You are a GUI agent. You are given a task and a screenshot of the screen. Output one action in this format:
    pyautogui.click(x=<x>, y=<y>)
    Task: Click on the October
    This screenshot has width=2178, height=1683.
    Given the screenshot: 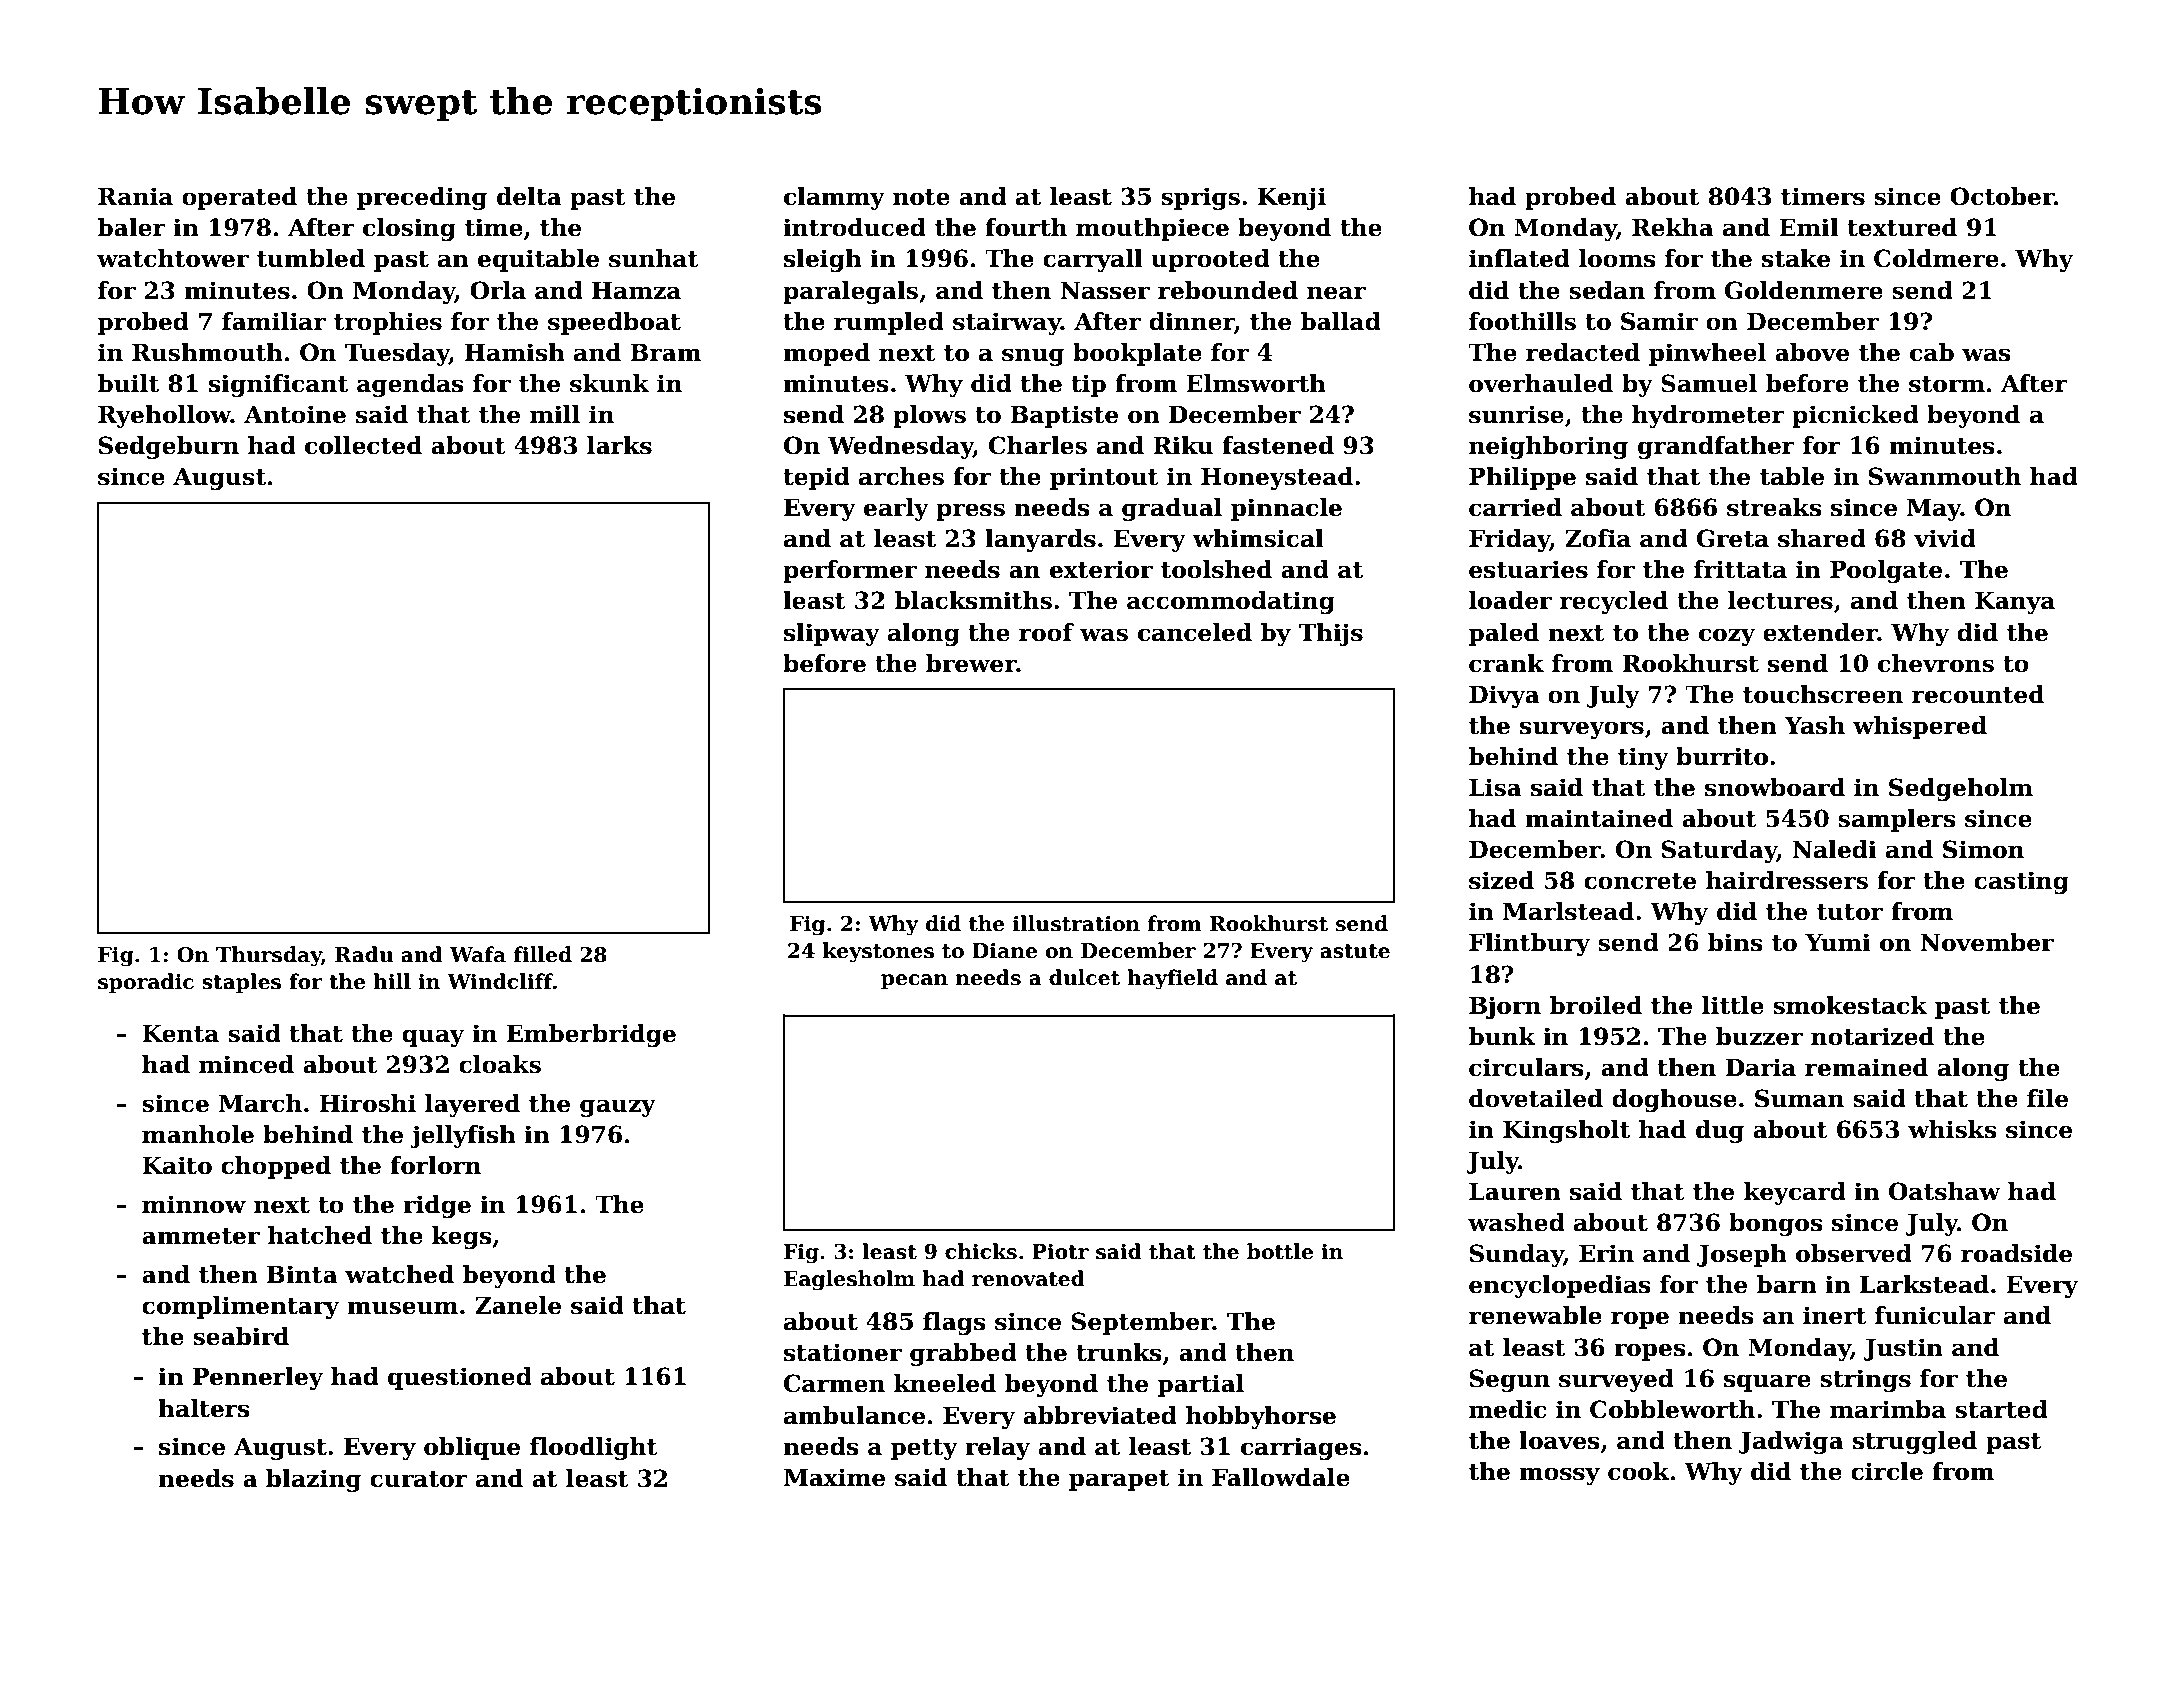 What is the action you would take?
    pyautogui.click(x=2002, y=196)
